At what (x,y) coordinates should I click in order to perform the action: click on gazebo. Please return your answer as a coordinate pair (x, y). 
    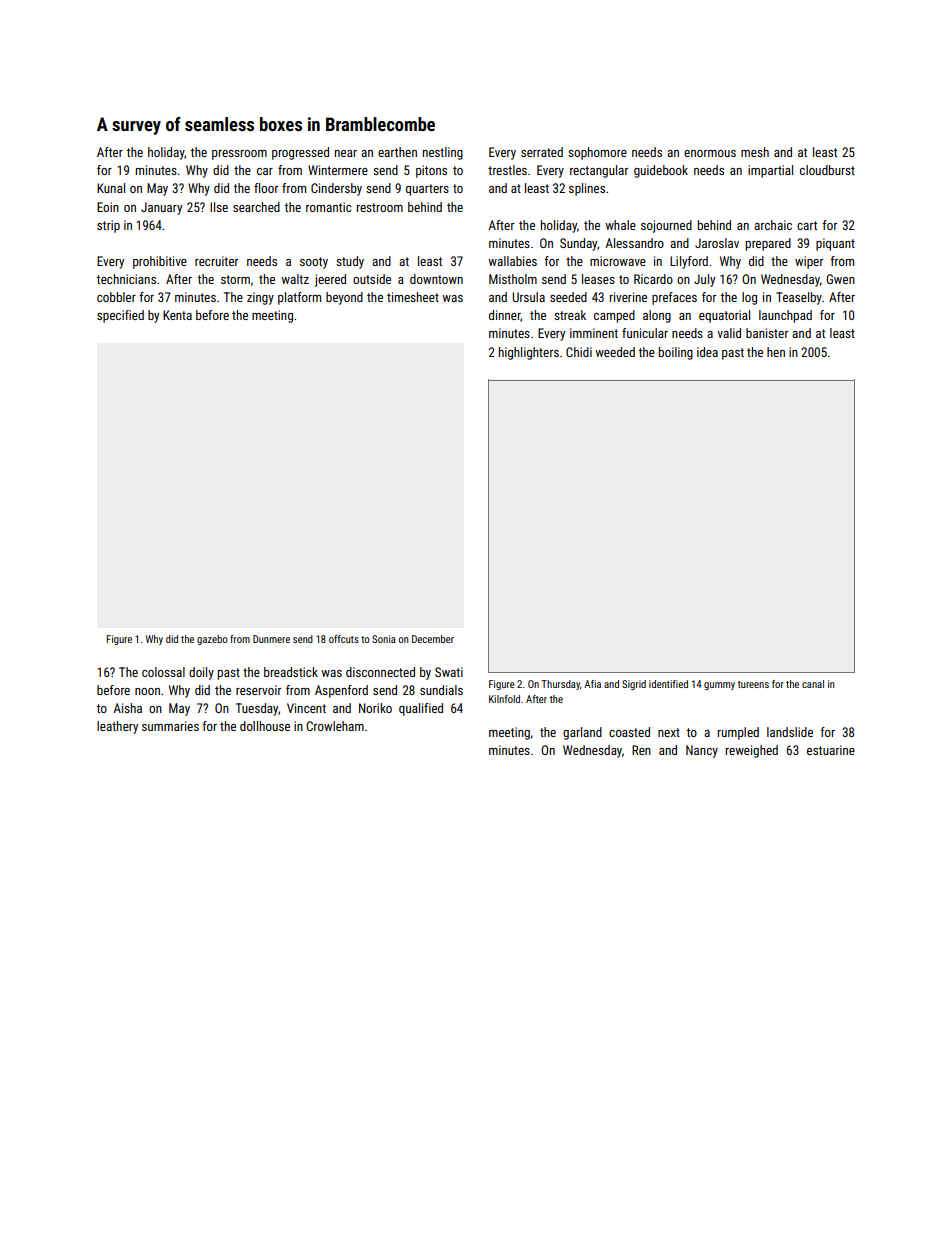
    Looking at the image, I should click on (212, 640).
